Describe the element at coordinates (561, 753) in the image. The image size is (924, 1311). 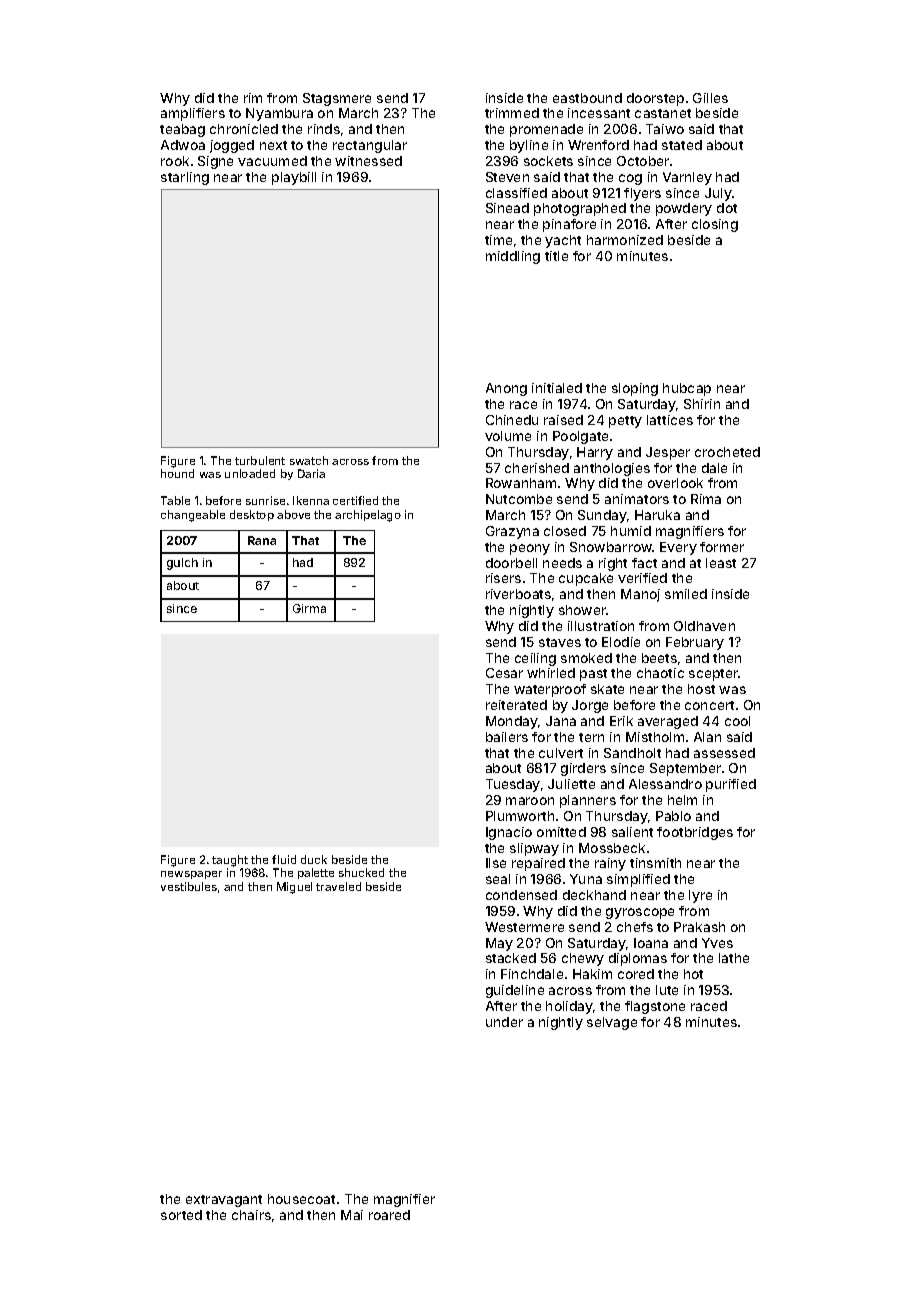
I see `culvert` at that location.
